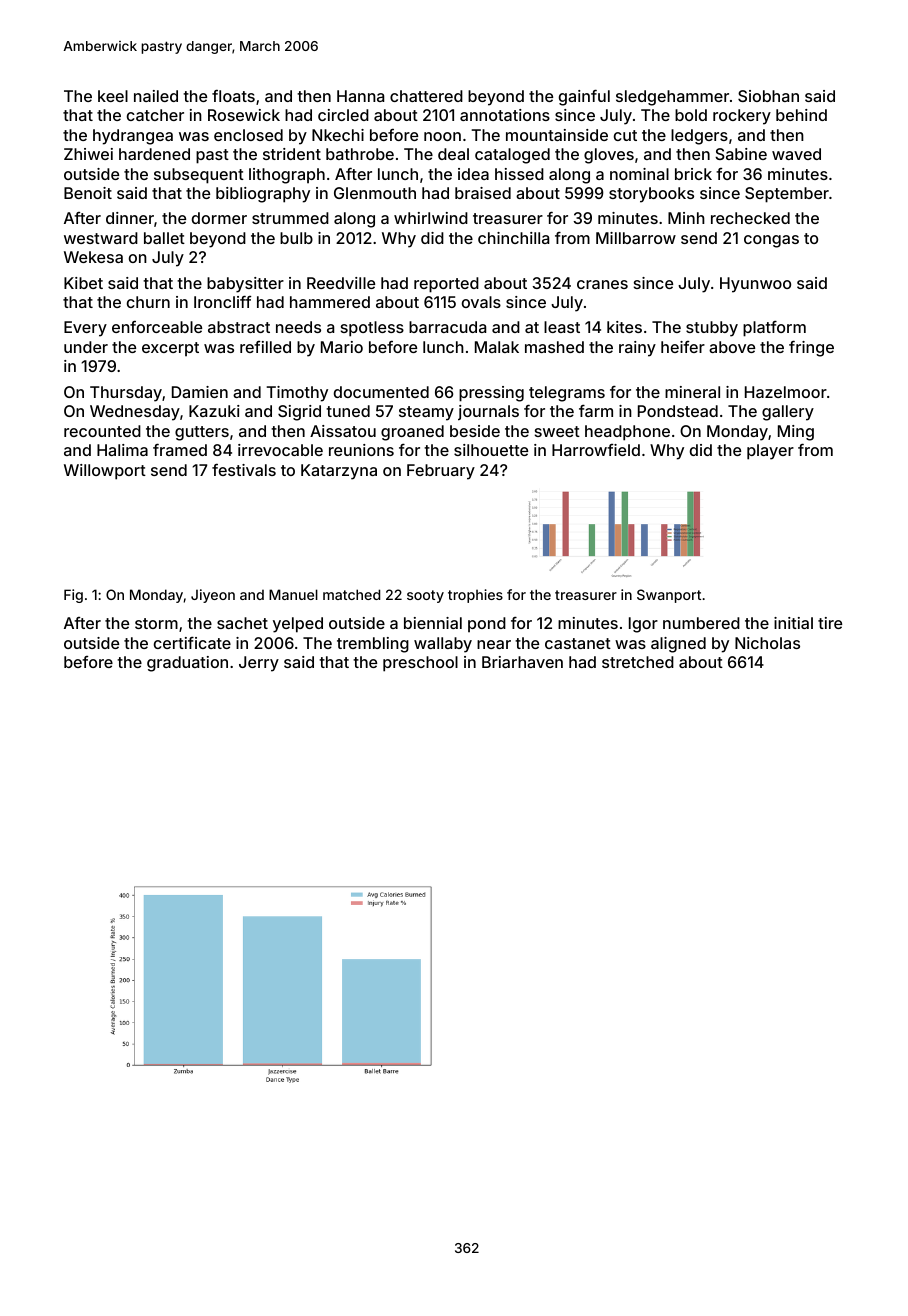 This screenshot has height=1316, width=908. Describe the element at coordinates (672, 98) in the screenshot. I see `sledgehammer` at that location.
